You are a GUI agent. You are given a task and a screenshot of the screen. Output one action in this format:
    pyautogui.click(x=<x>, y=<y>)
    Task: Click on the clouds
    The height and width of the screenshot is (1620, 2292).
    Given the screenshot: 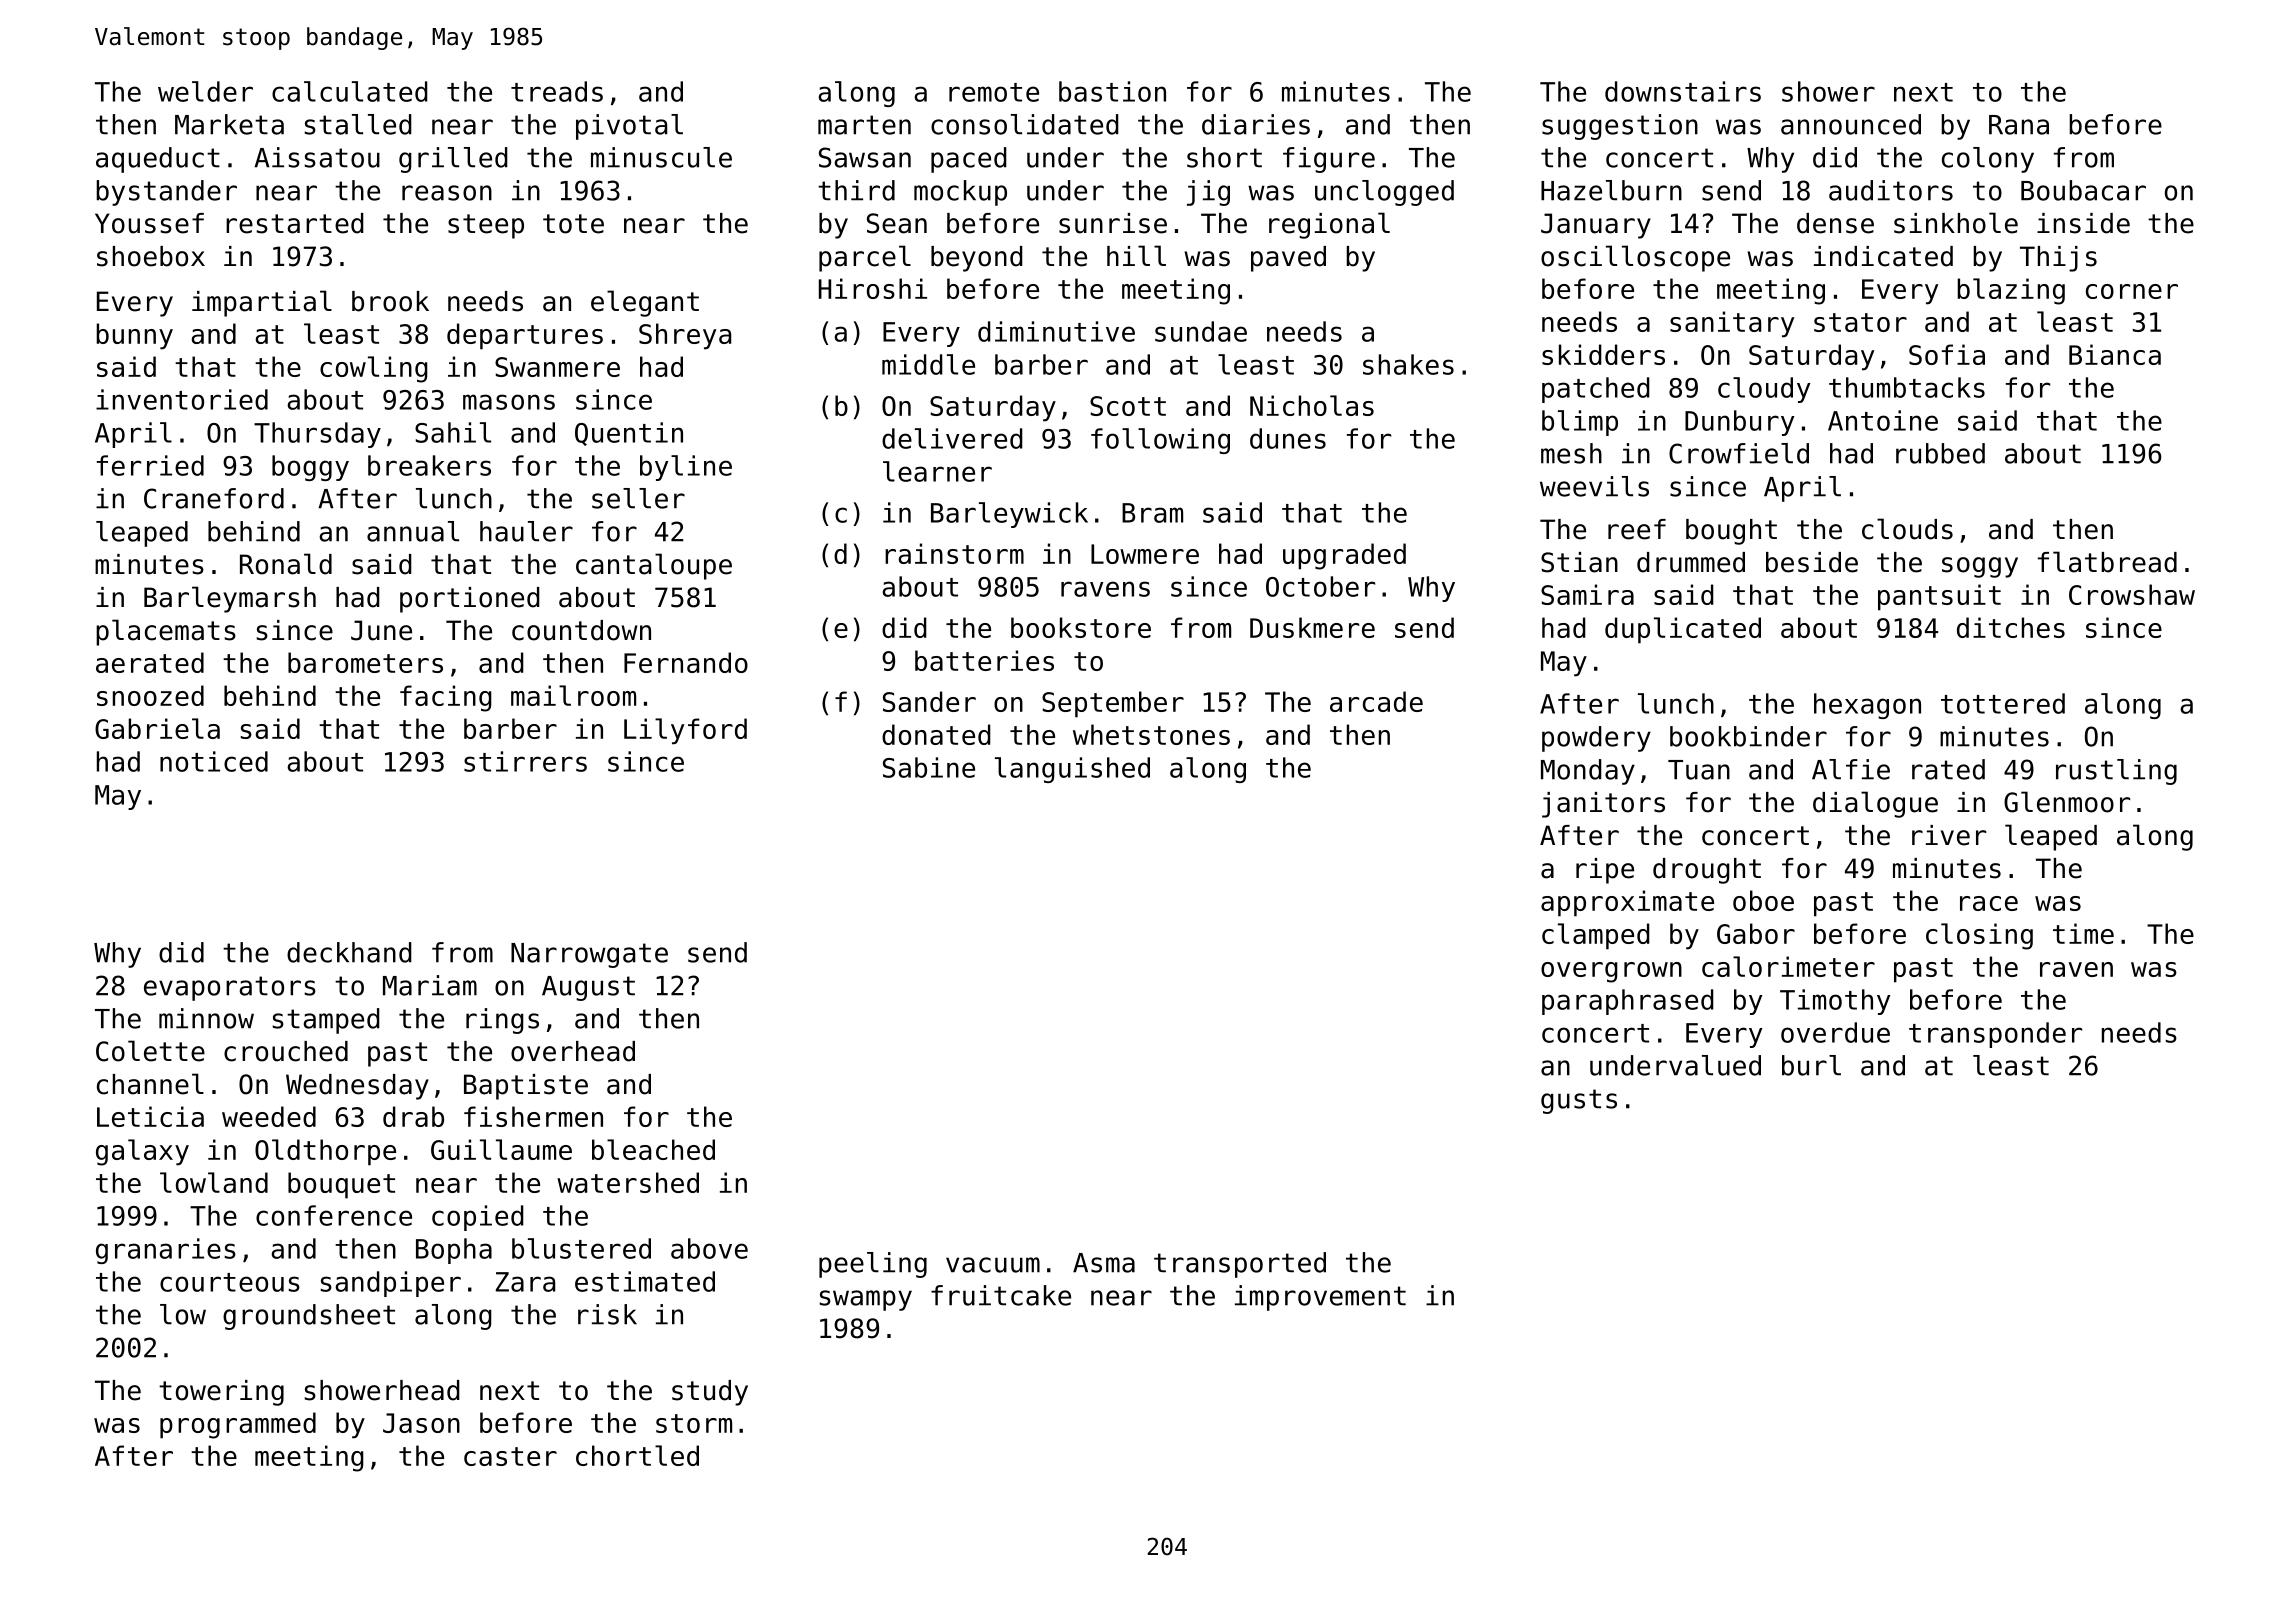 What is the action you would take?
    pyautogui.click(x=1907, y=529)
